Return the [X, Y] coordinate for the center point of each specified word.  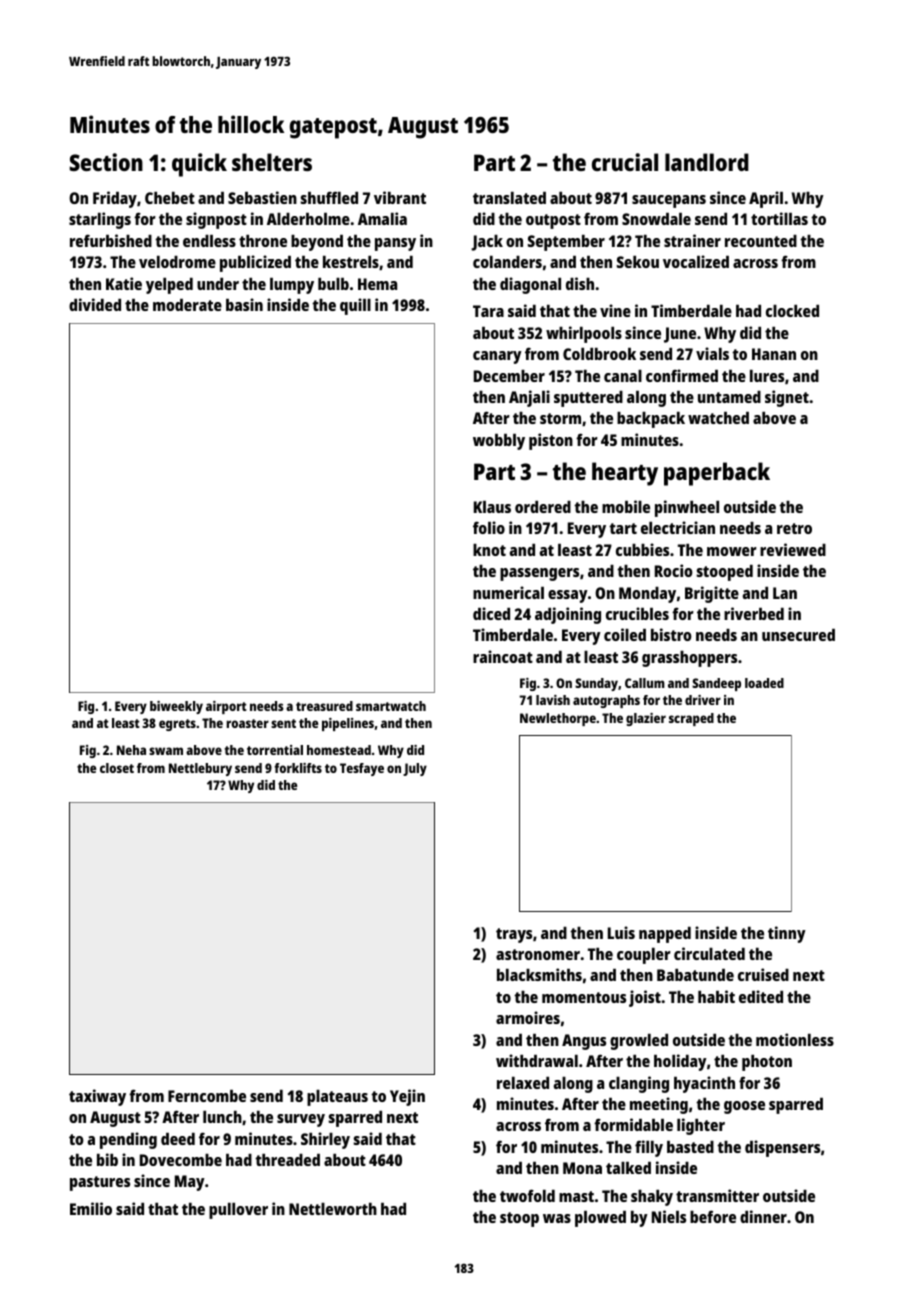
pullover [238, 1211]
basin [244, 304]
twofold [527, 1195]
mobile [626, 506]
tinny [787, 934]
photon [767, 1063]
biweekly [176, 707]
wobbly [499, 442]
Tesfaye [362, 769]
